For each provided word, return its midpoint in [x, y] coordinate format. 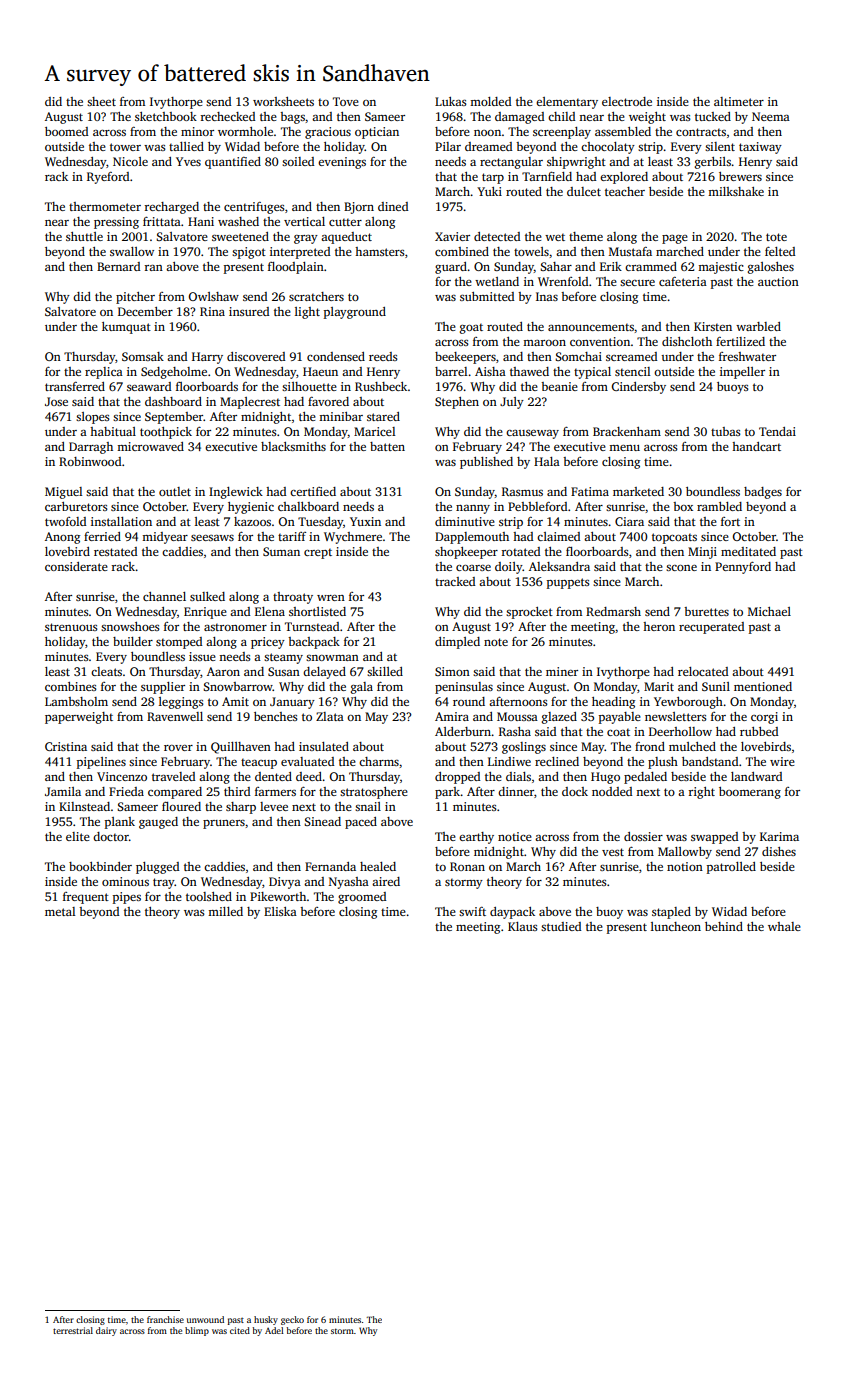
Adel [274, 1330]
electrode [627, 101]
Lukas [451, 101]
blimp [197, 1331]
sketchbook [166, 116]
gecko [292, 1320]
